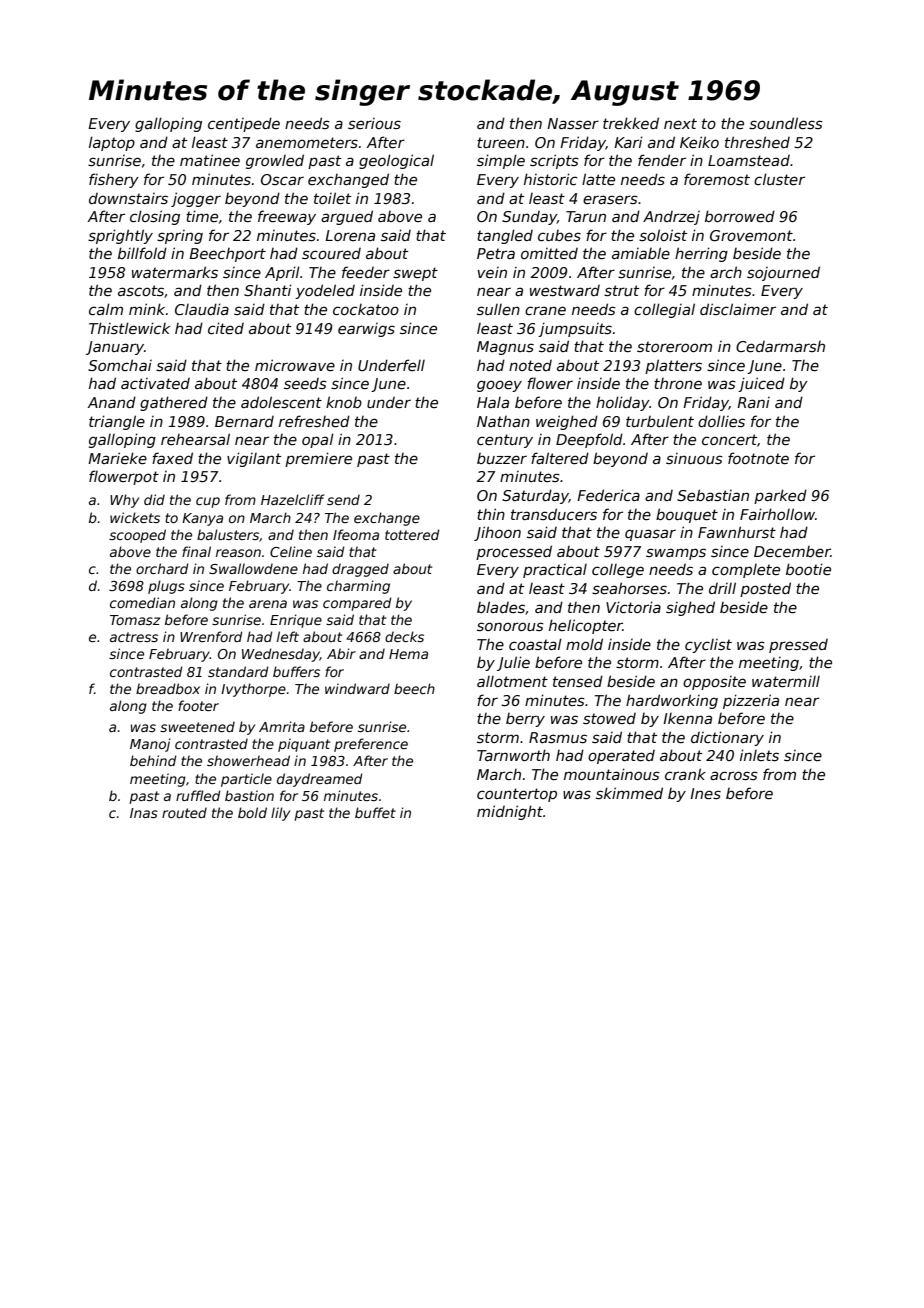 This screenshot has height=1308, width=924. Describe the element at coordinates (134, 637) in the screenshot. I see `actress` at that location.
